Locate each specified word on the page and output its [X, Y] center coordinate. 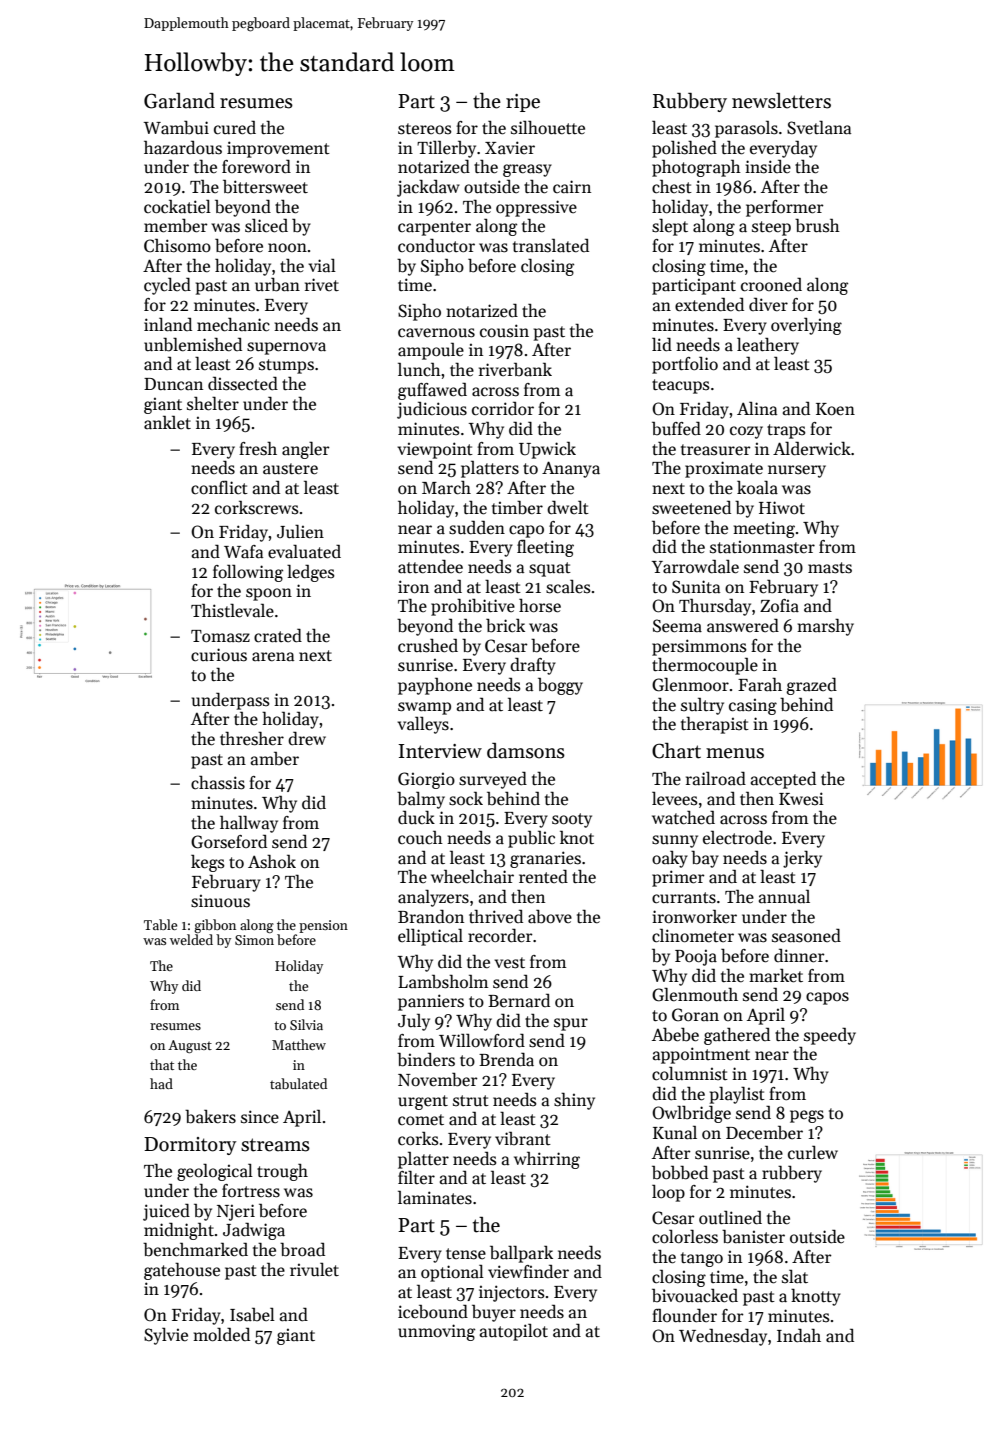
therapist [715, 725]
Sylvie [166, 1336]
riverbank [515, 370]
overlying [806, 326]
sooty [572, 820]
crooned [771, 285]
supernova [286, 348]
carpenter [434, 228]
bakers [210, 1116]
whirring [547, 1160]
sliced [266, 225]
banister [753, 1237]
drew [307, 738]
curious [219, 655]
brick [505, 625]
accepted [783, 780]
